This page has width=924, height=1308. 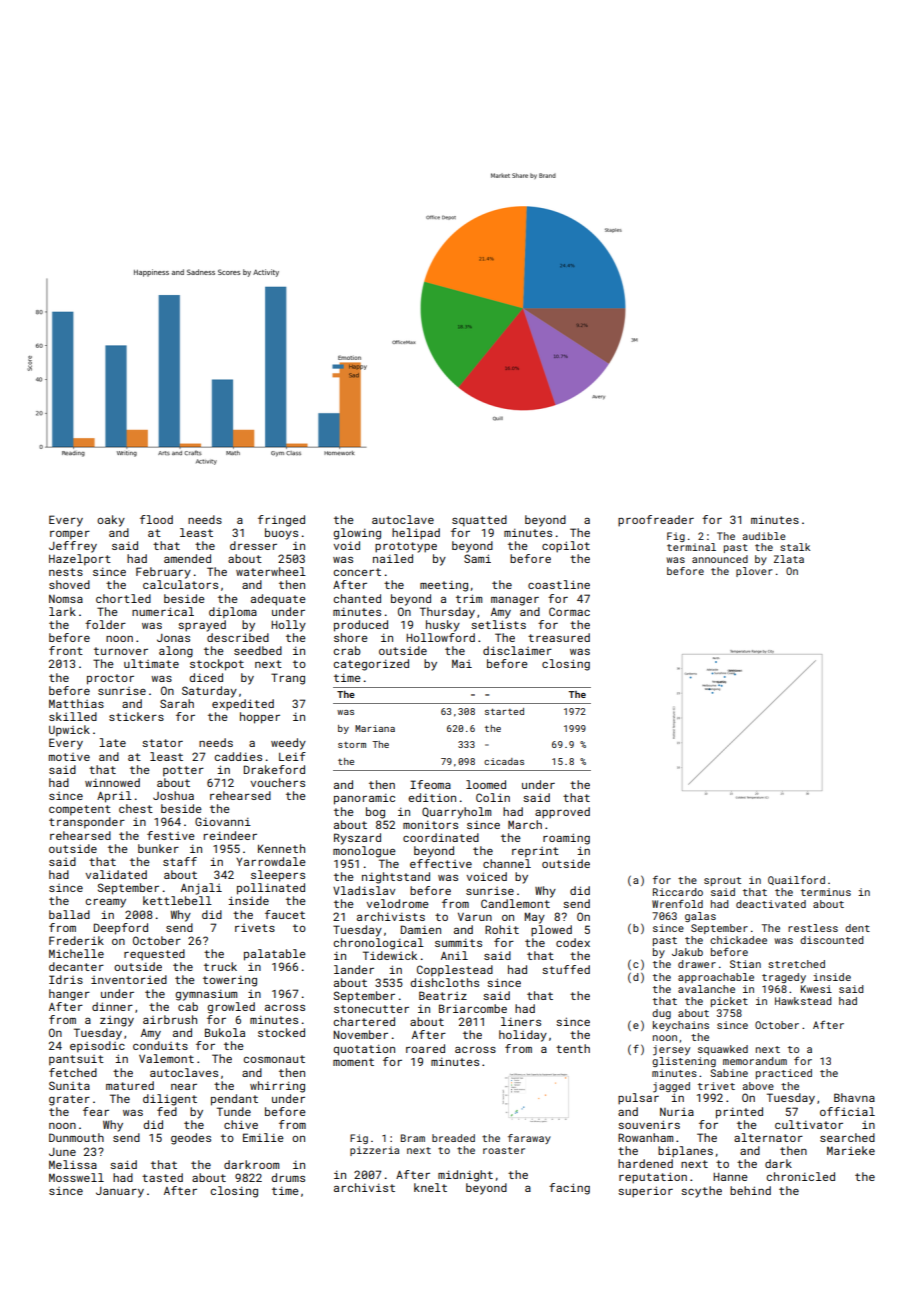 What do you see at coordinates (795, 547) in the page?
I see `stalk` at bounding box center [795, 547].
